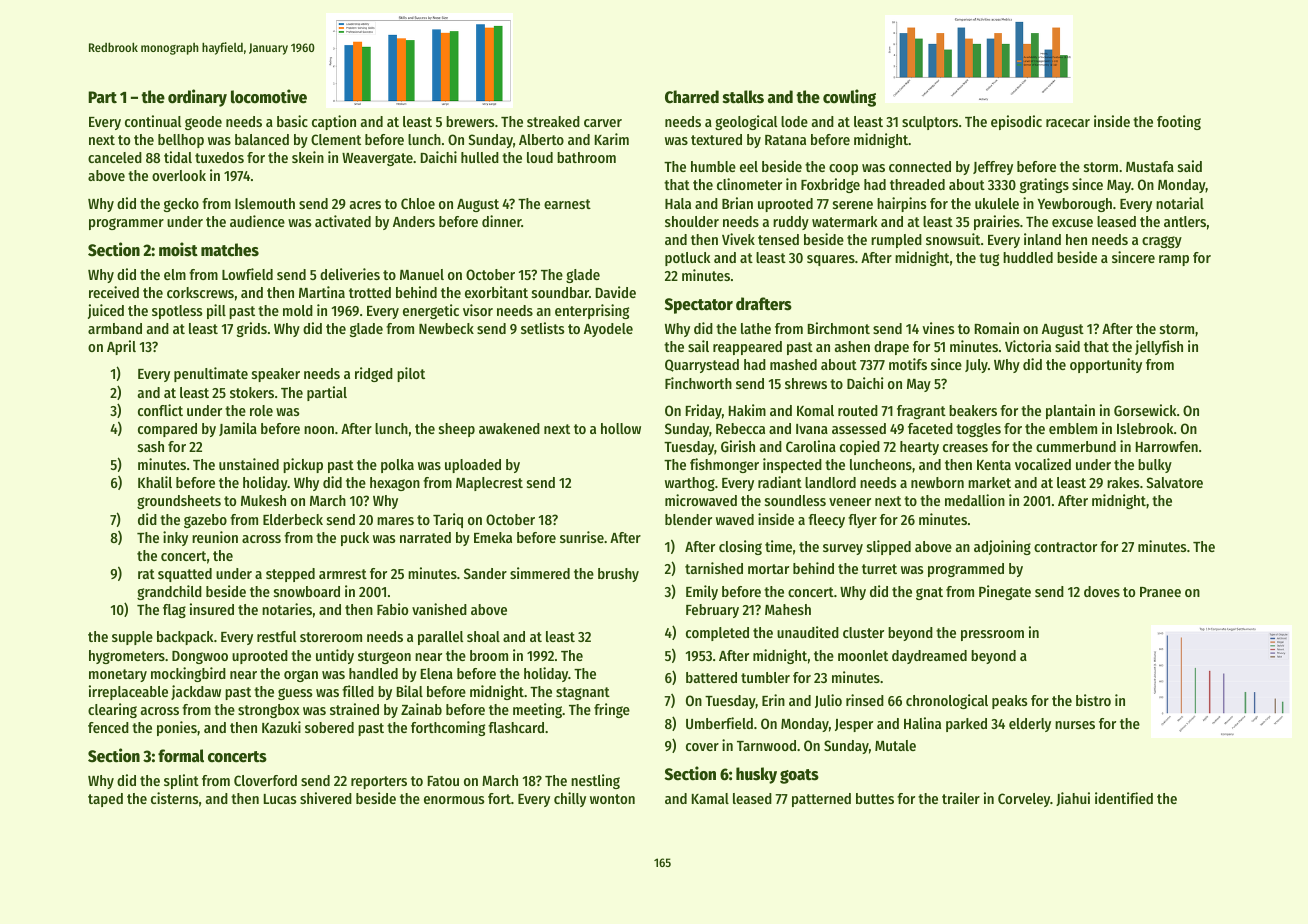 Image resolution: width=1308 pixels, height=924 pixels. What do you see at coordinates (997, 222) in the document?
I see `prairies` at bounding box center [997, 222].
